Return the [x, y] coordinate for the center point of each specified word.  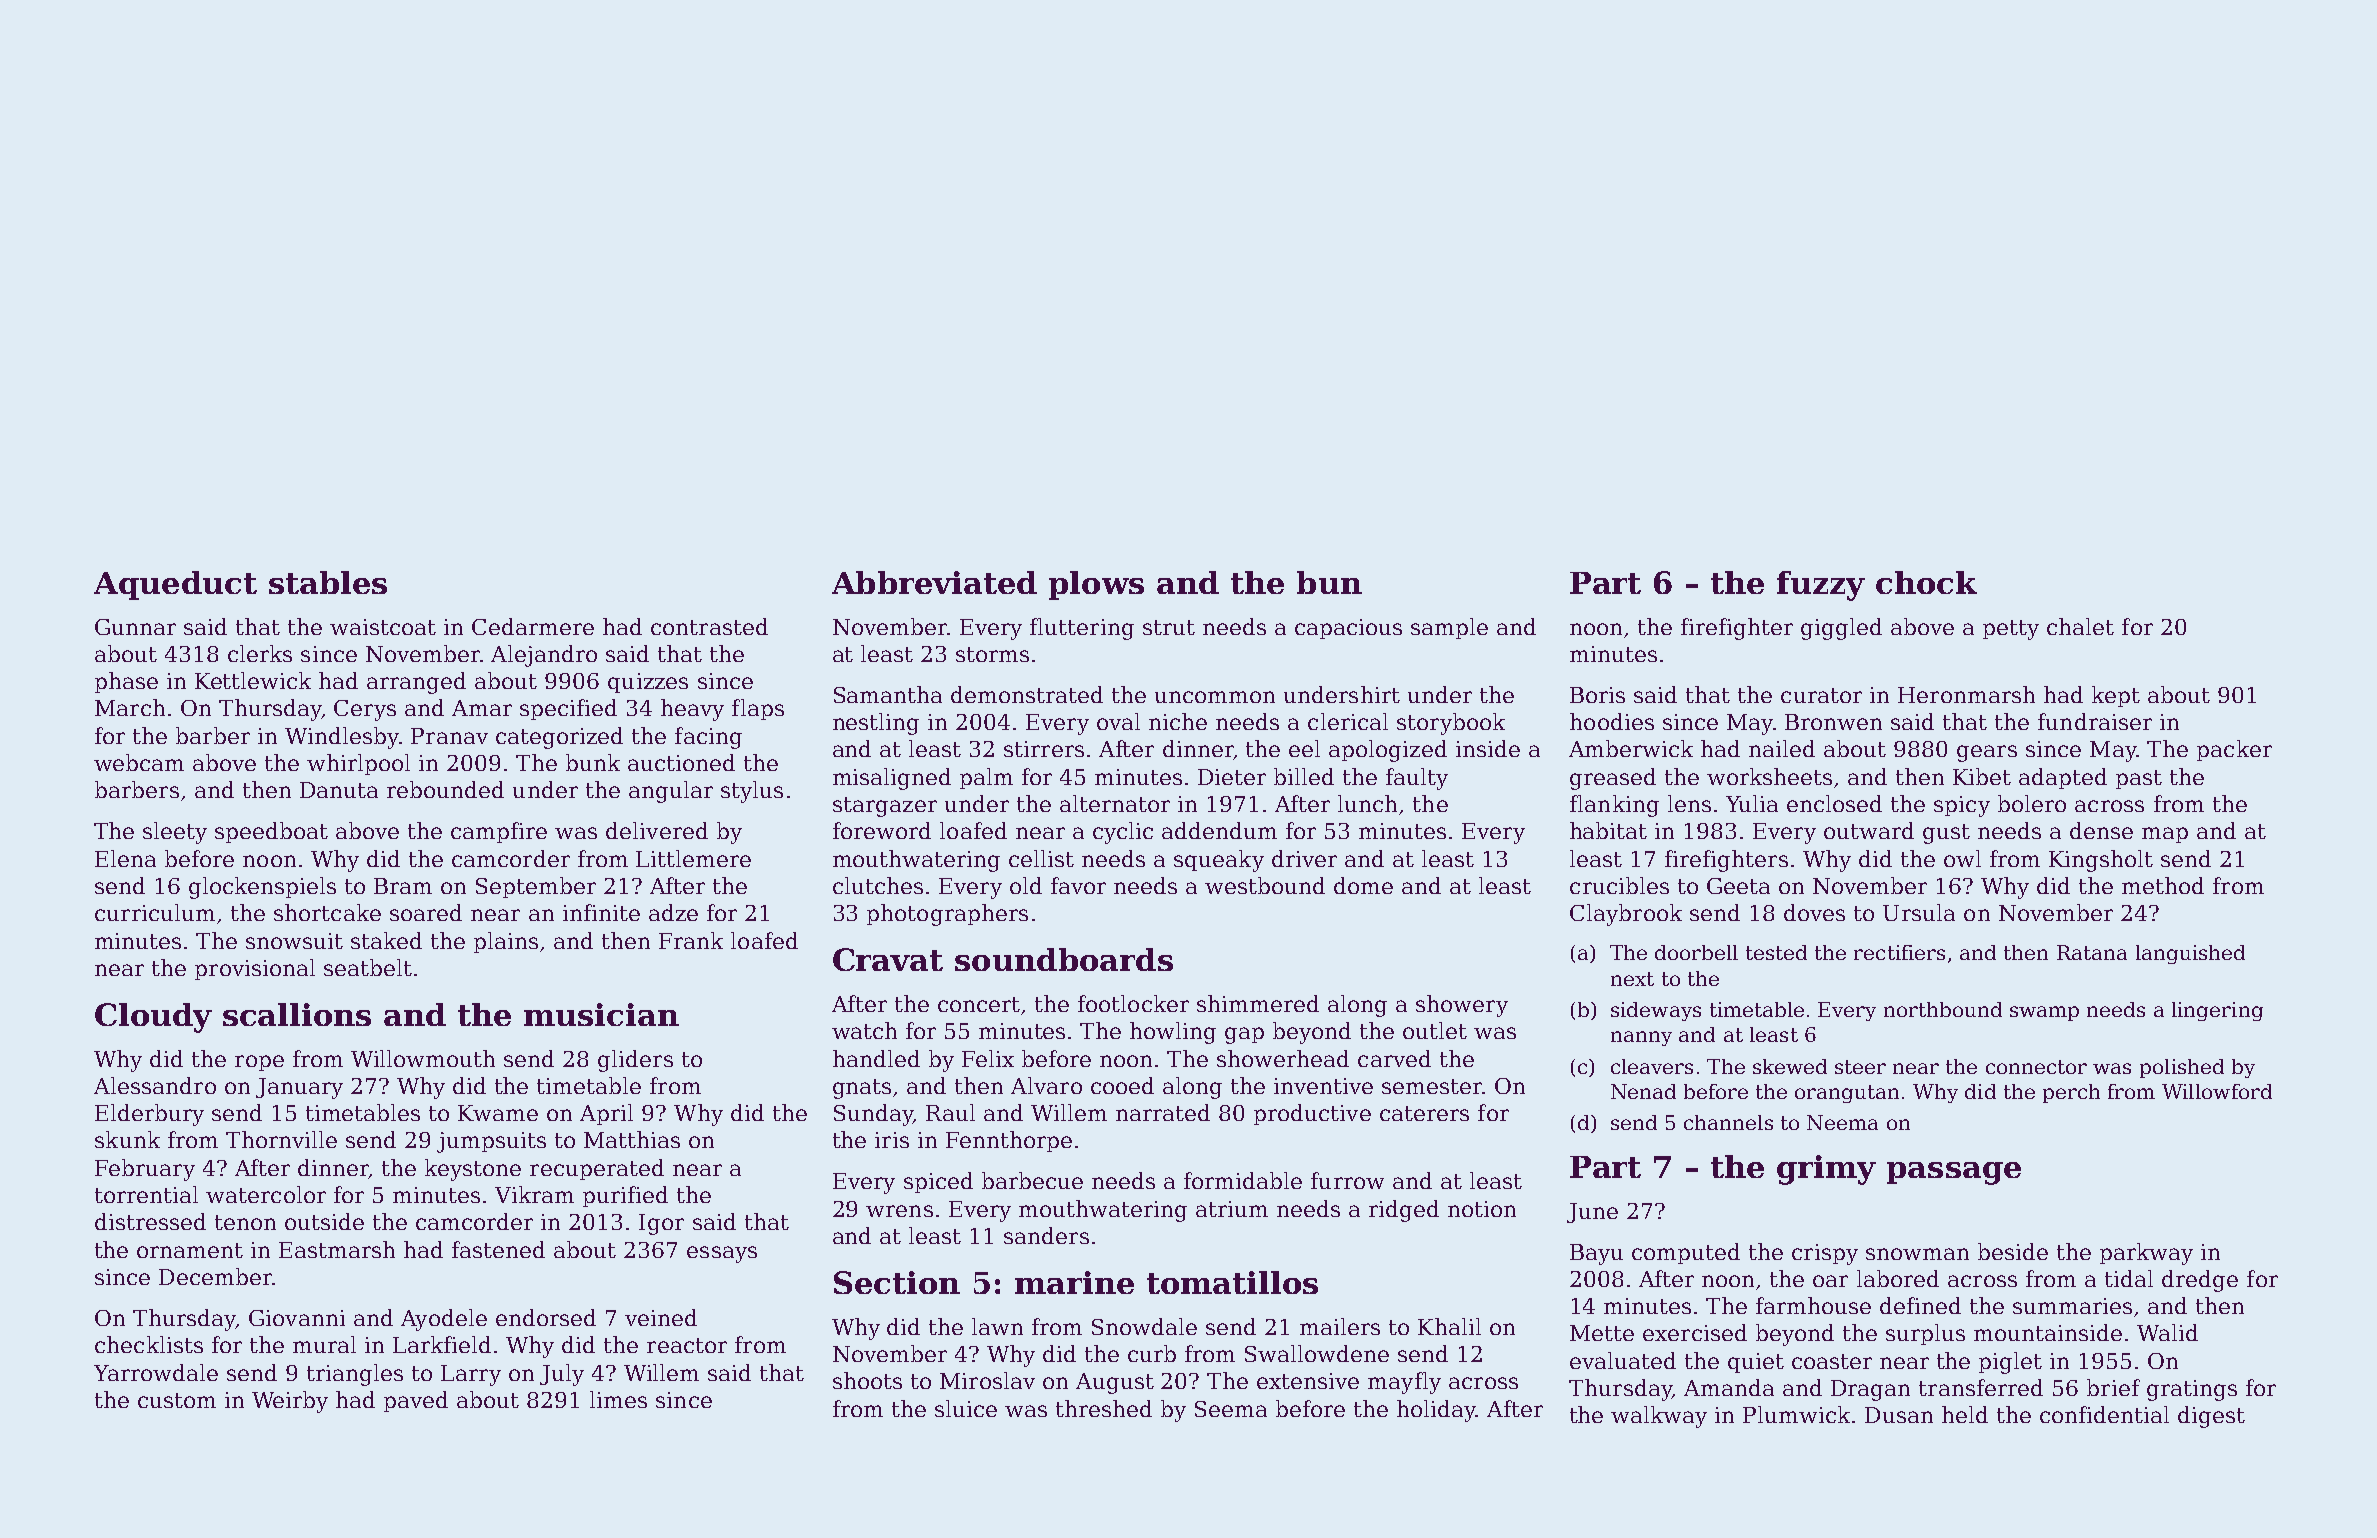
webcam [139, 762]
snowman [1917, 1254]
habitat [1608, 830]
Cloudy [153, 1018]
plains [506, 942]
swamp [2044, 1013]
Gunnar [135, 627]
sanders [1046, 1235]
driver [1304, 858]
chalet [2080, 626]
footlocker [1133, 1003]
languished [2190, 954]
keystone [473, 1170]
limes [618, 1399]
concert [979, 1004]
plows [1096, 585]
